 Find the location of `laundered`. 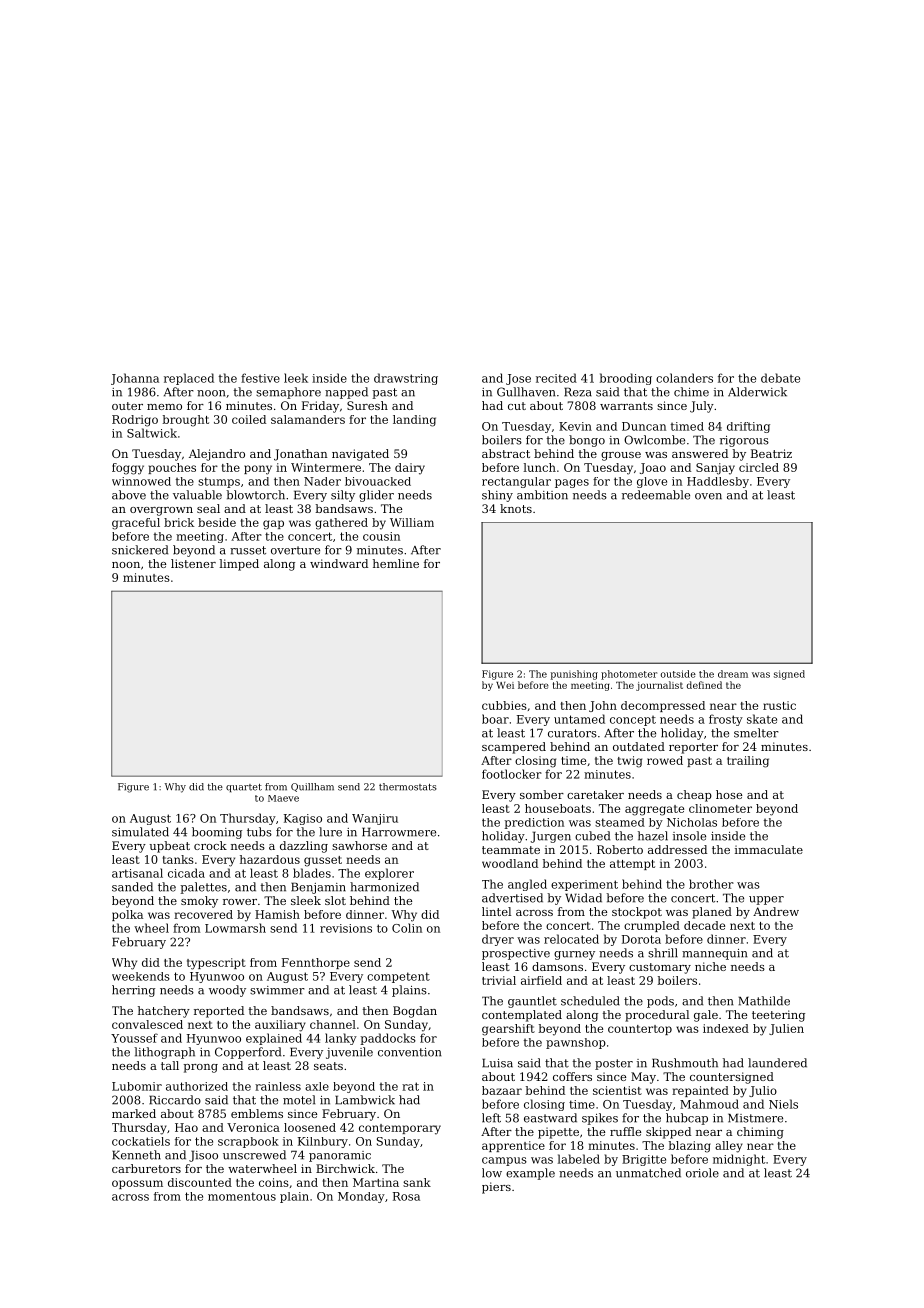

laundered is located at coordinates (777, 1063).
